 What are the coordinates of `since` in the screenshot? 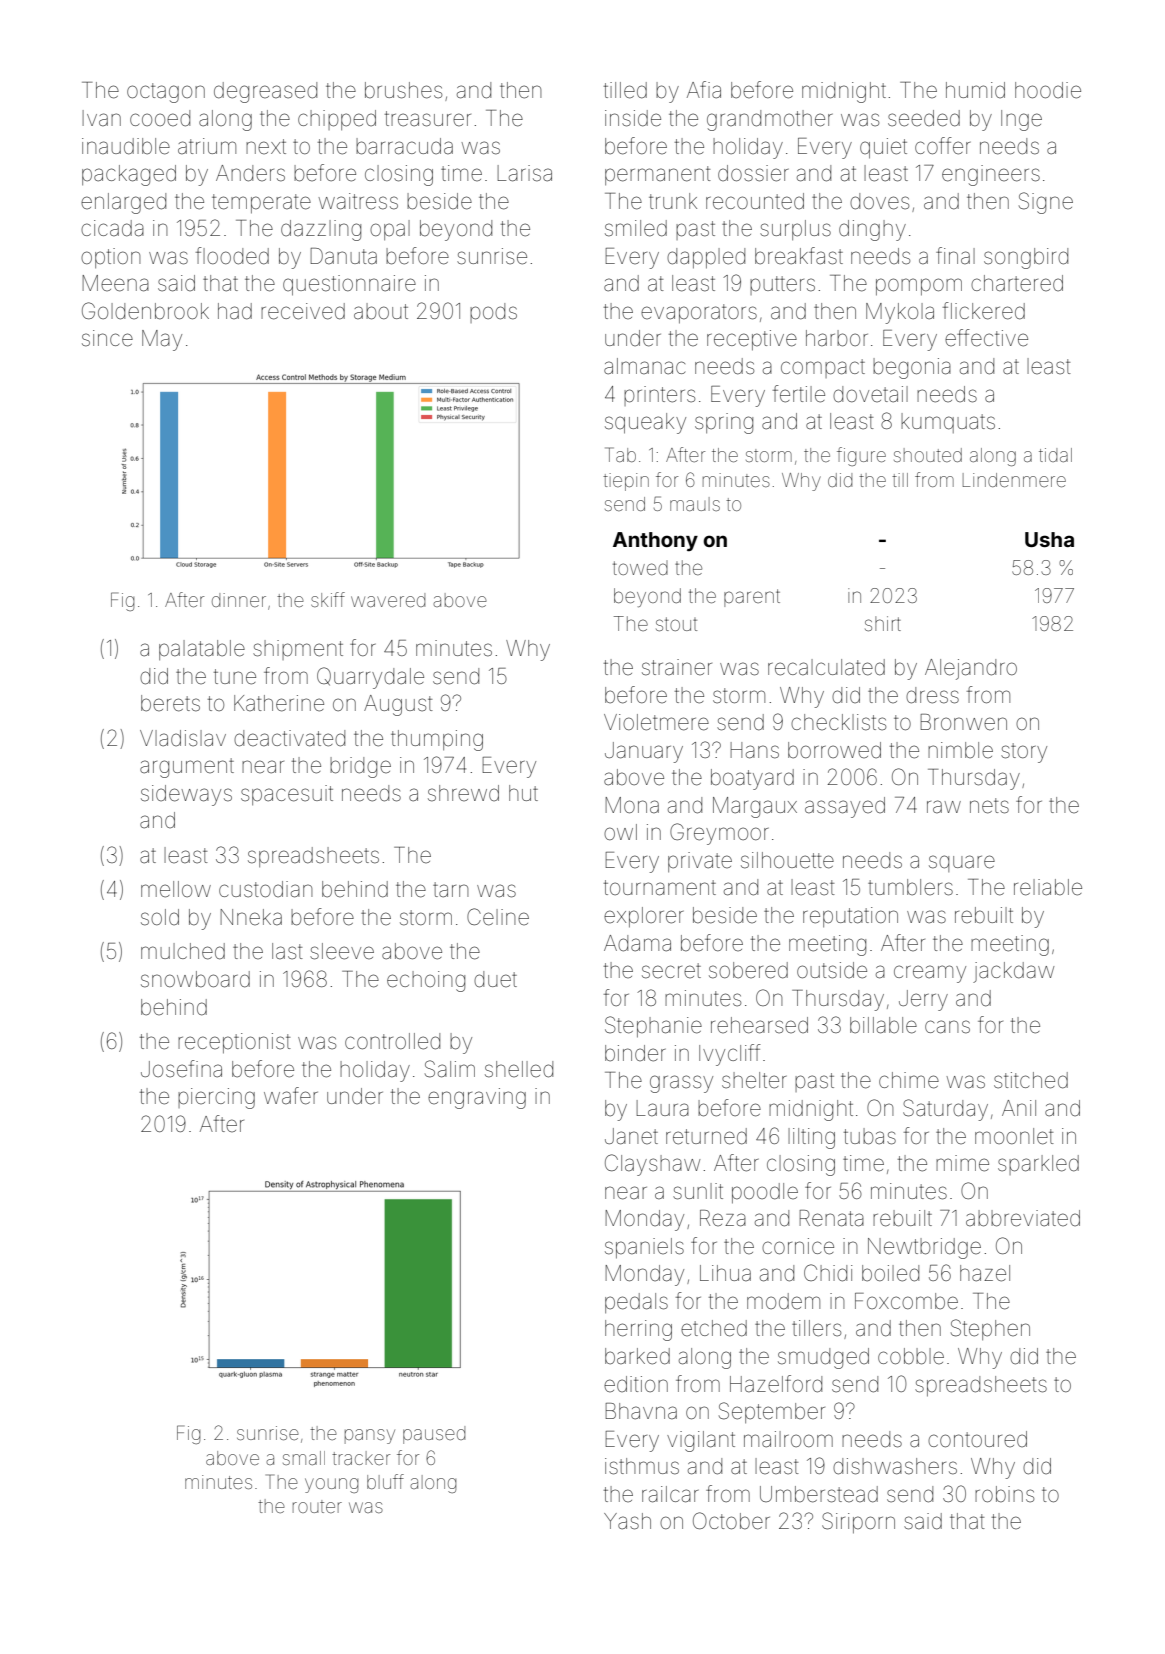 It's located at (107, 338).
